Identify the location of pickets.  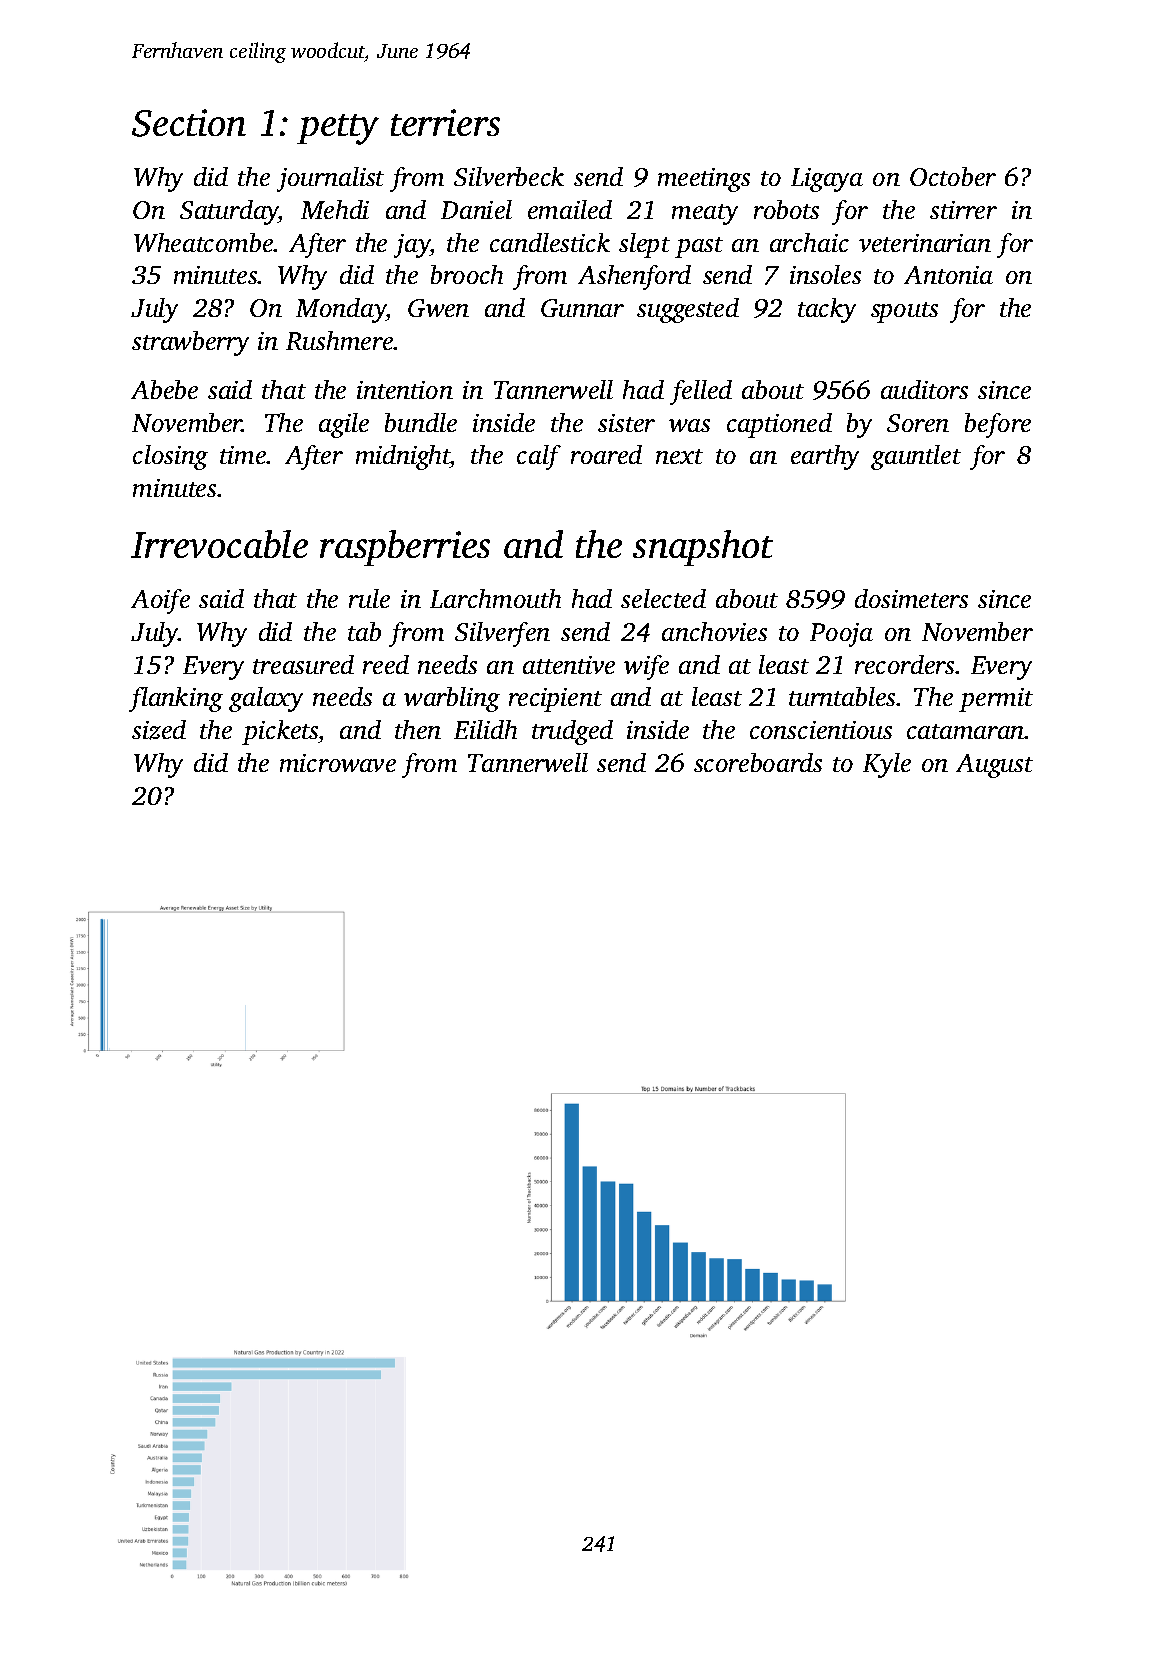
(280, 732).
